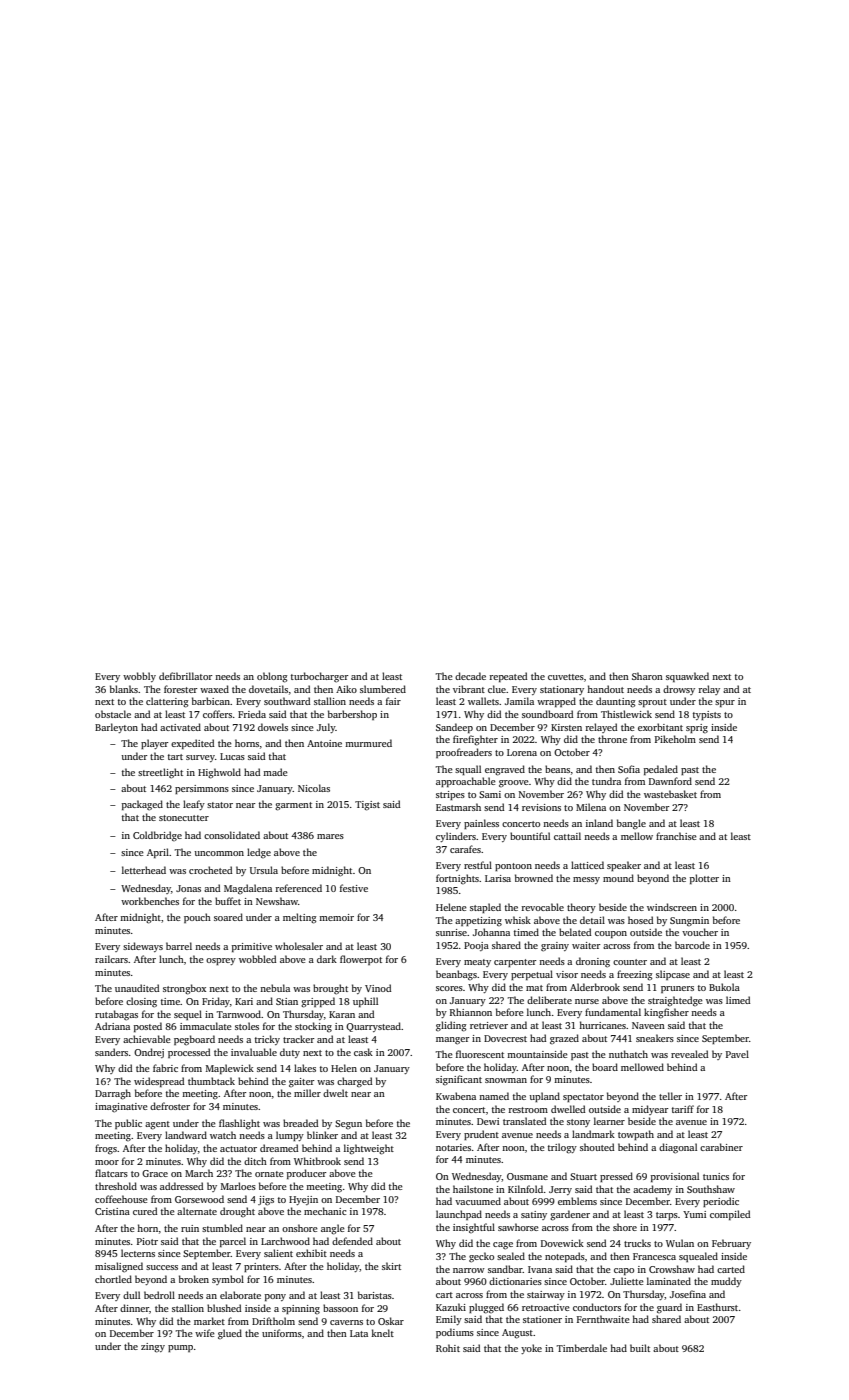  What do you see at coordinates (134, 1308) in the page?
I see `dinner` at bounding box center [134, 1308].
